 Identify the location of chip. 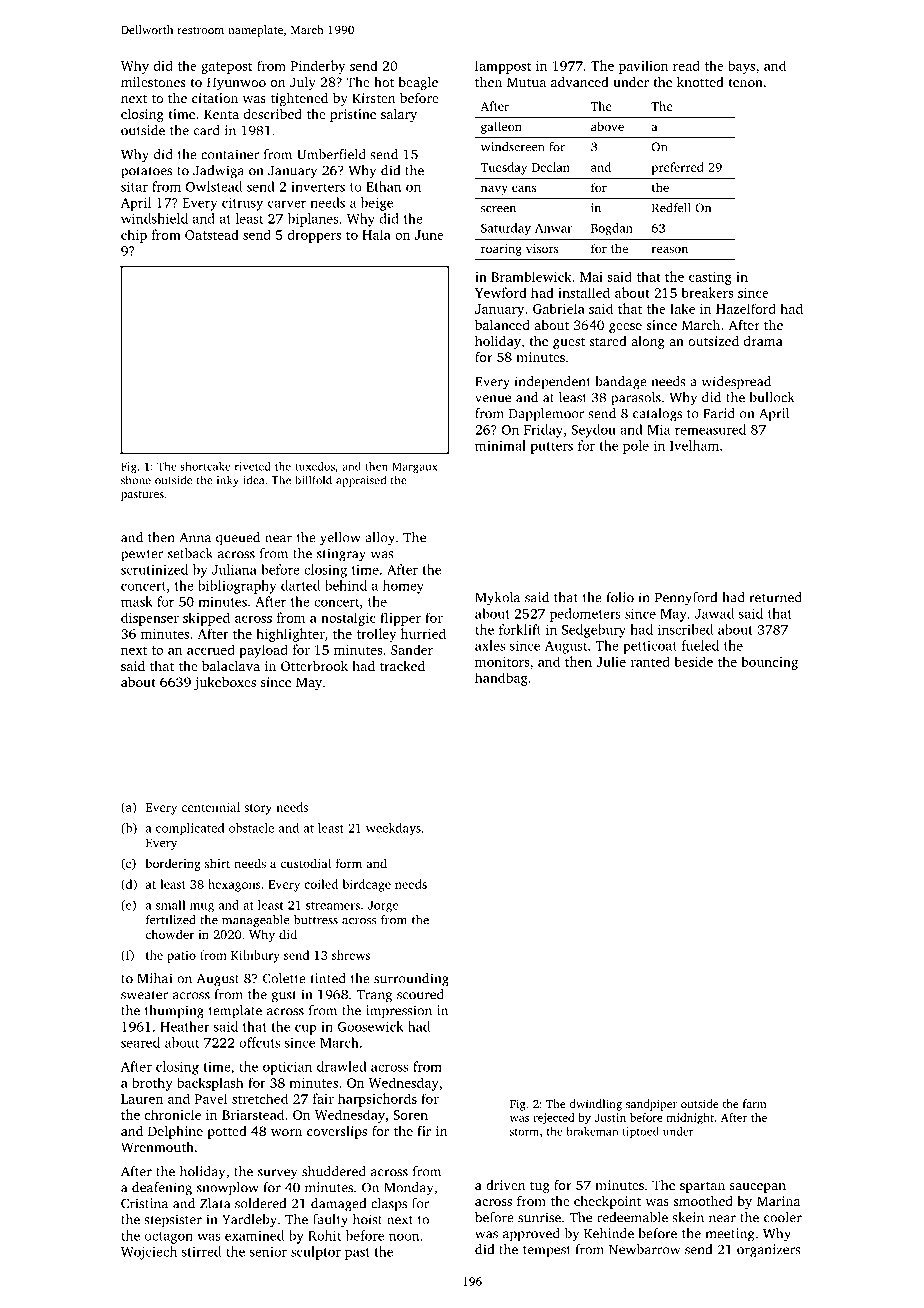
(134, 236).
